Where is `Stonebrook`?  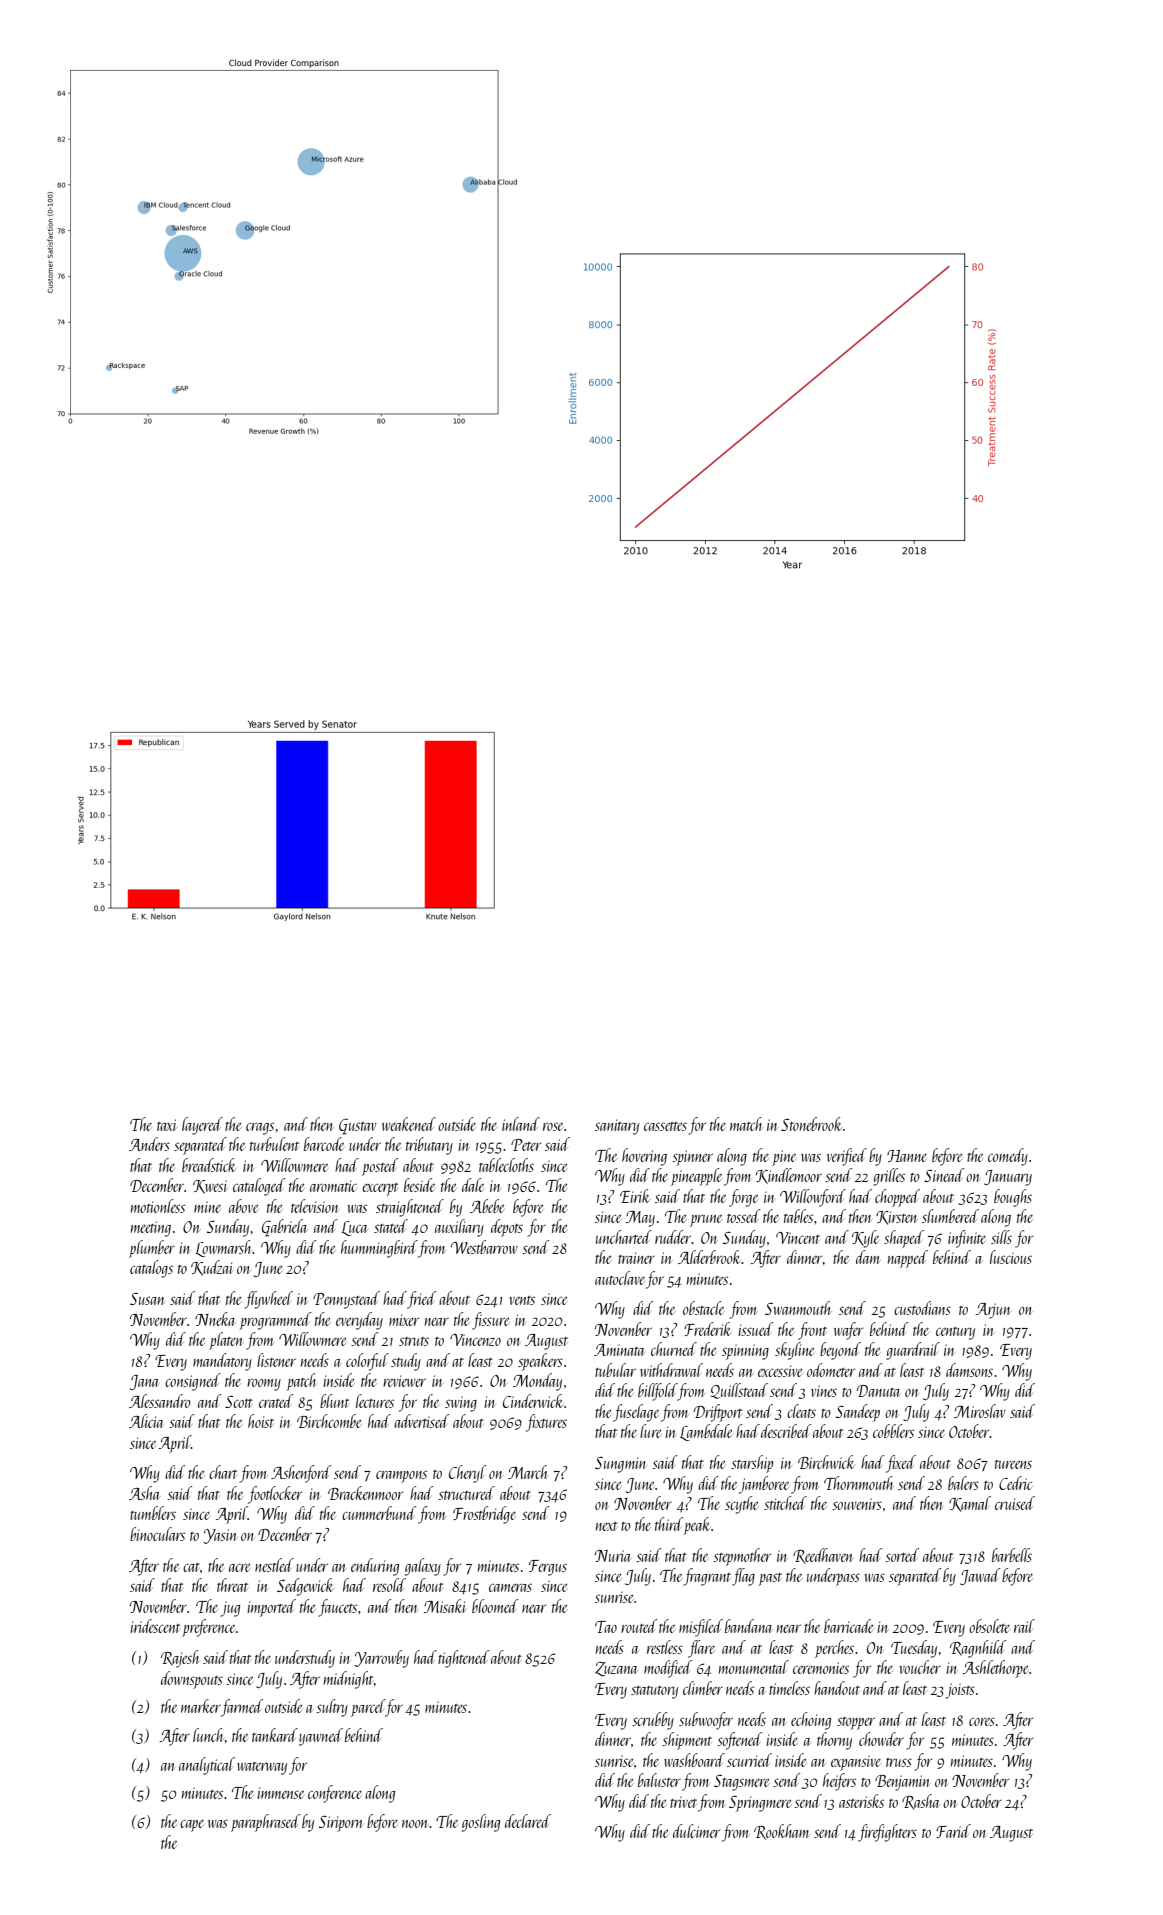 Stonebrook is located at coordinates (811, 1124).
